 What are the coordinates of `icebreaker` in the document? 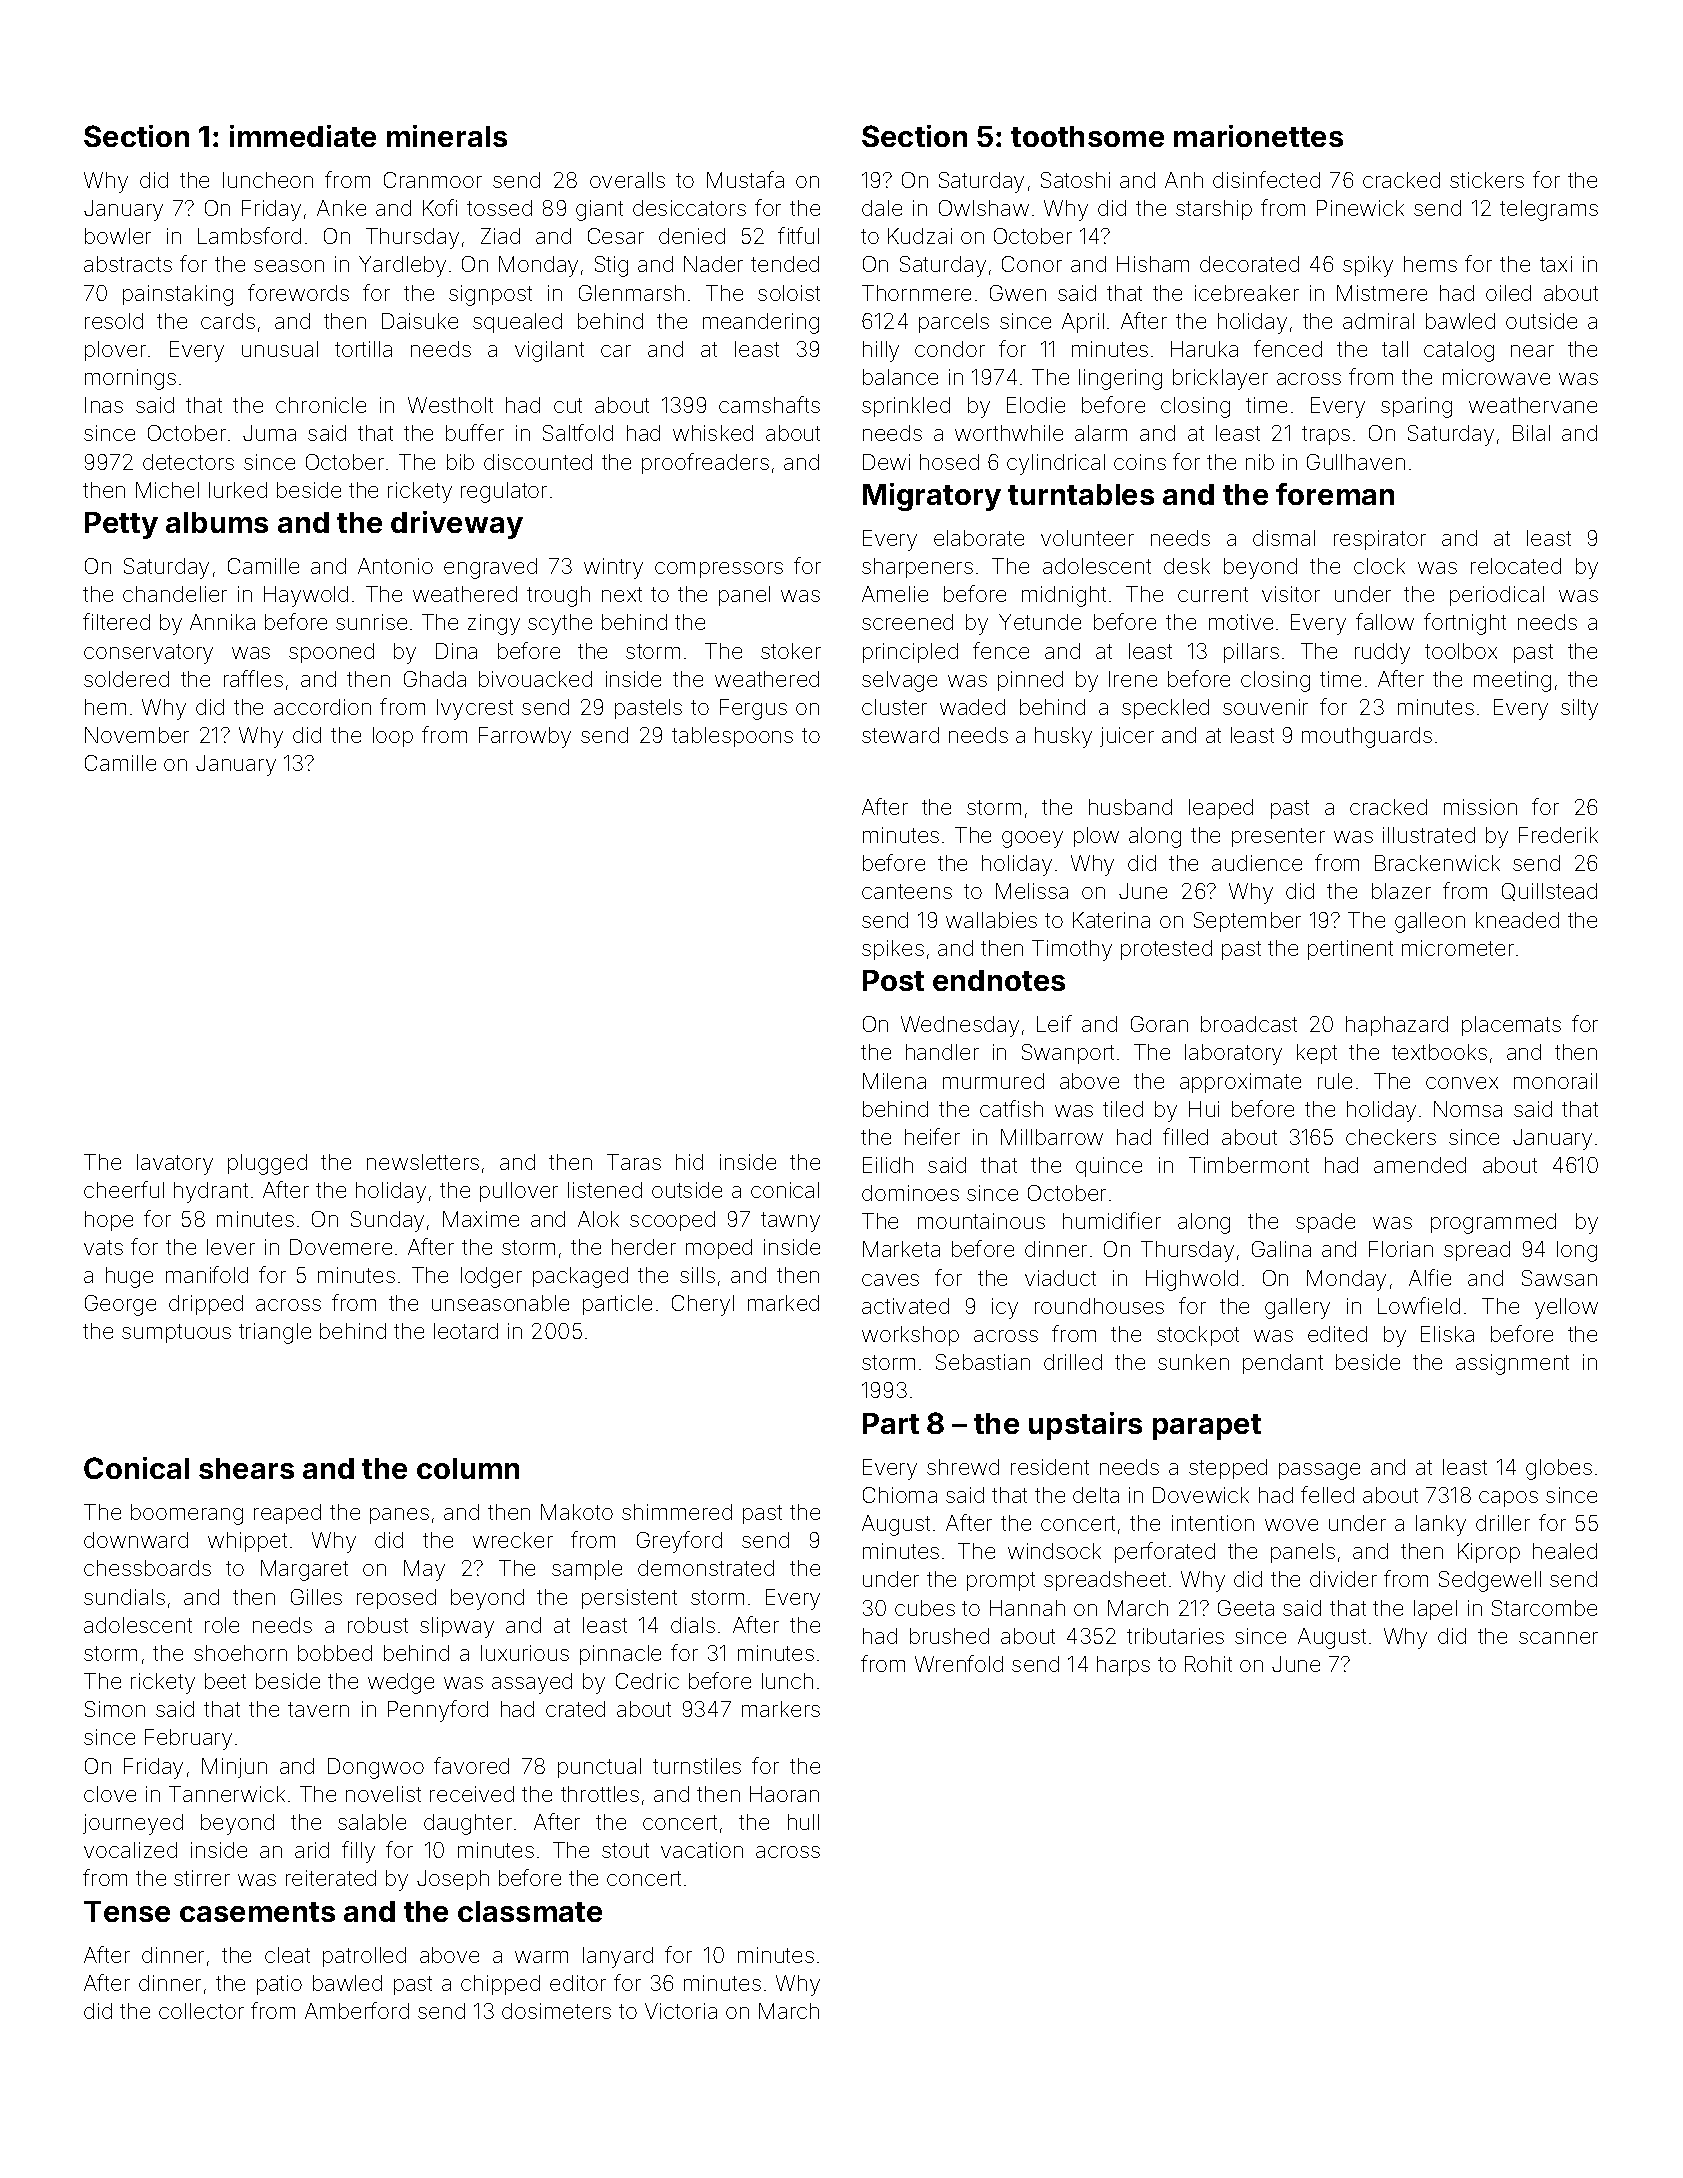 It's located at (1247, 293).
